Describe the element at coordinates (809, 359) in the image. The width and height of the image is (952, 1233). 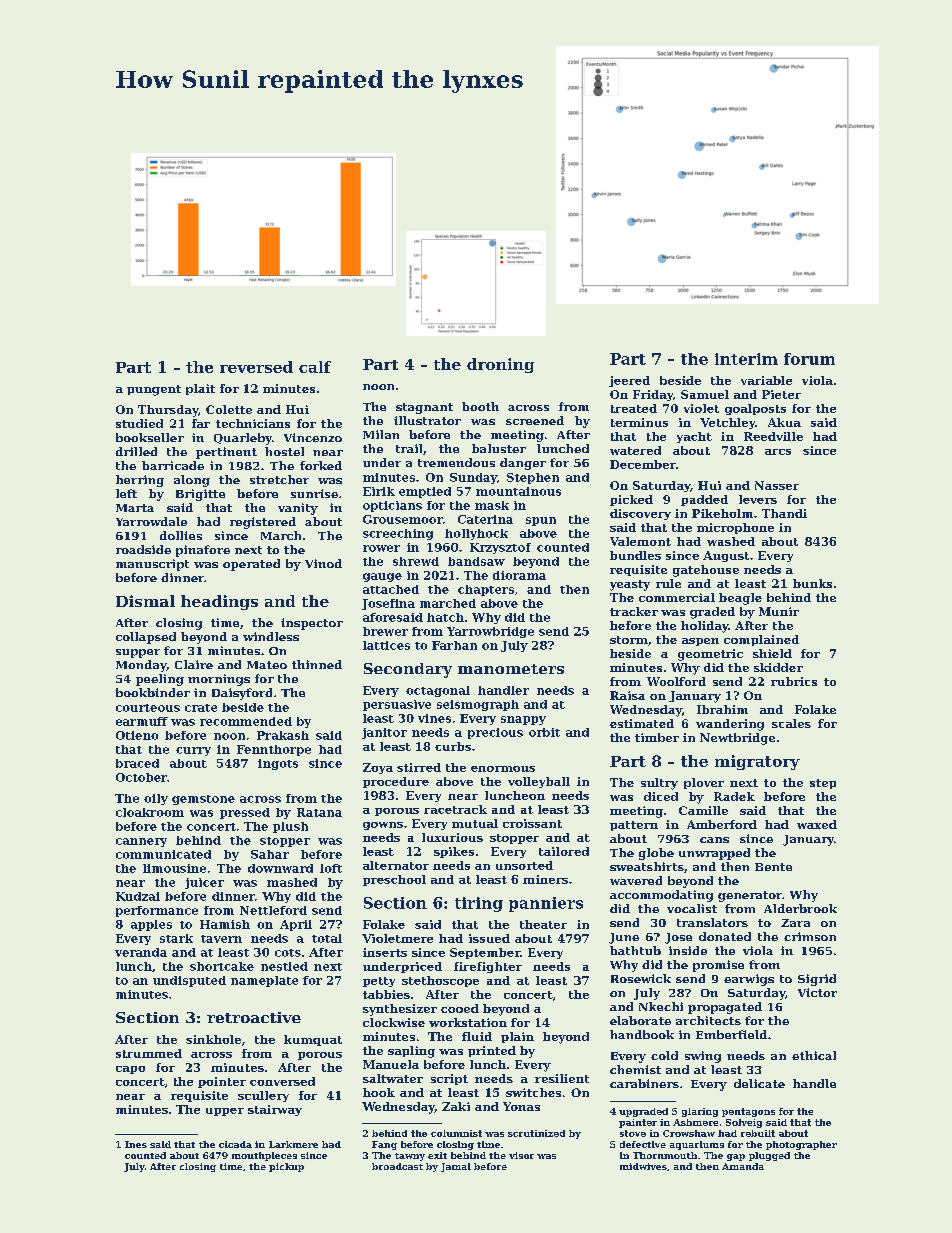
I see `forum` at that location.
